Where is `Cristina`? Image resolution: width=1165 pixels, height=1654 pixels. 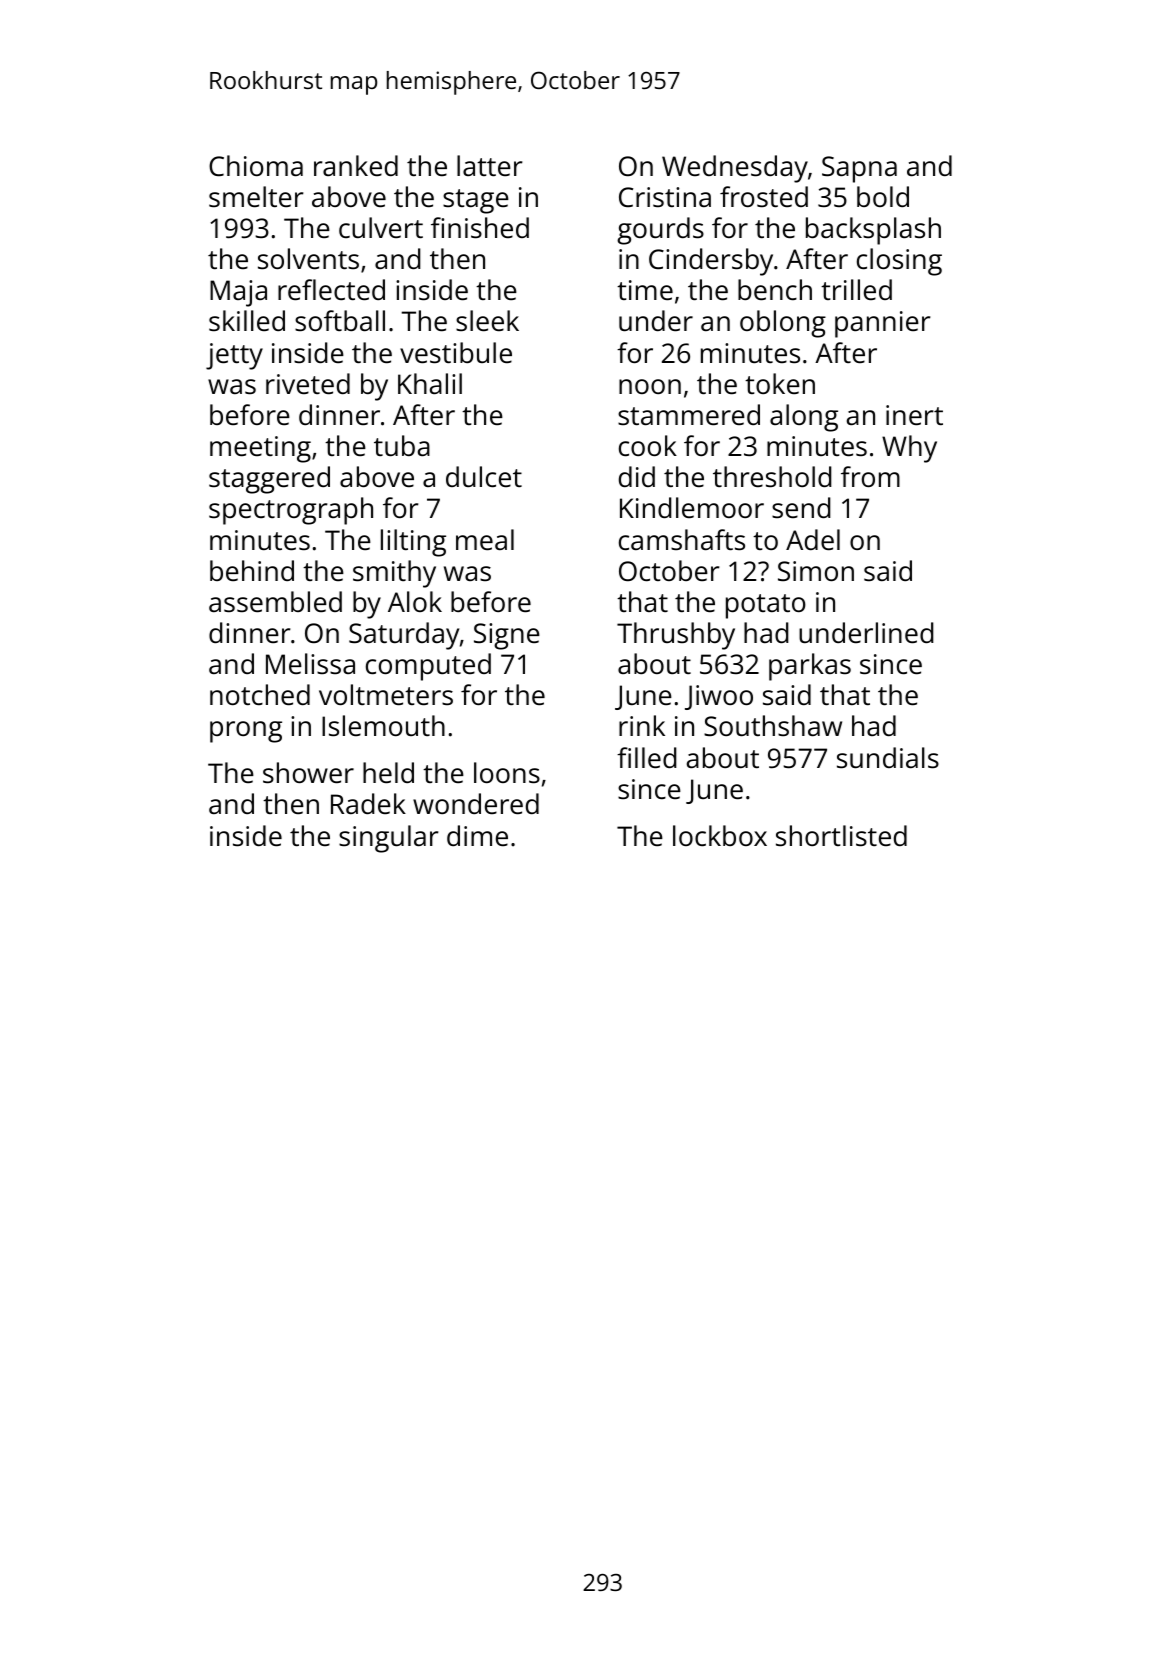 Cristina is located at coordinates (665, 197).
